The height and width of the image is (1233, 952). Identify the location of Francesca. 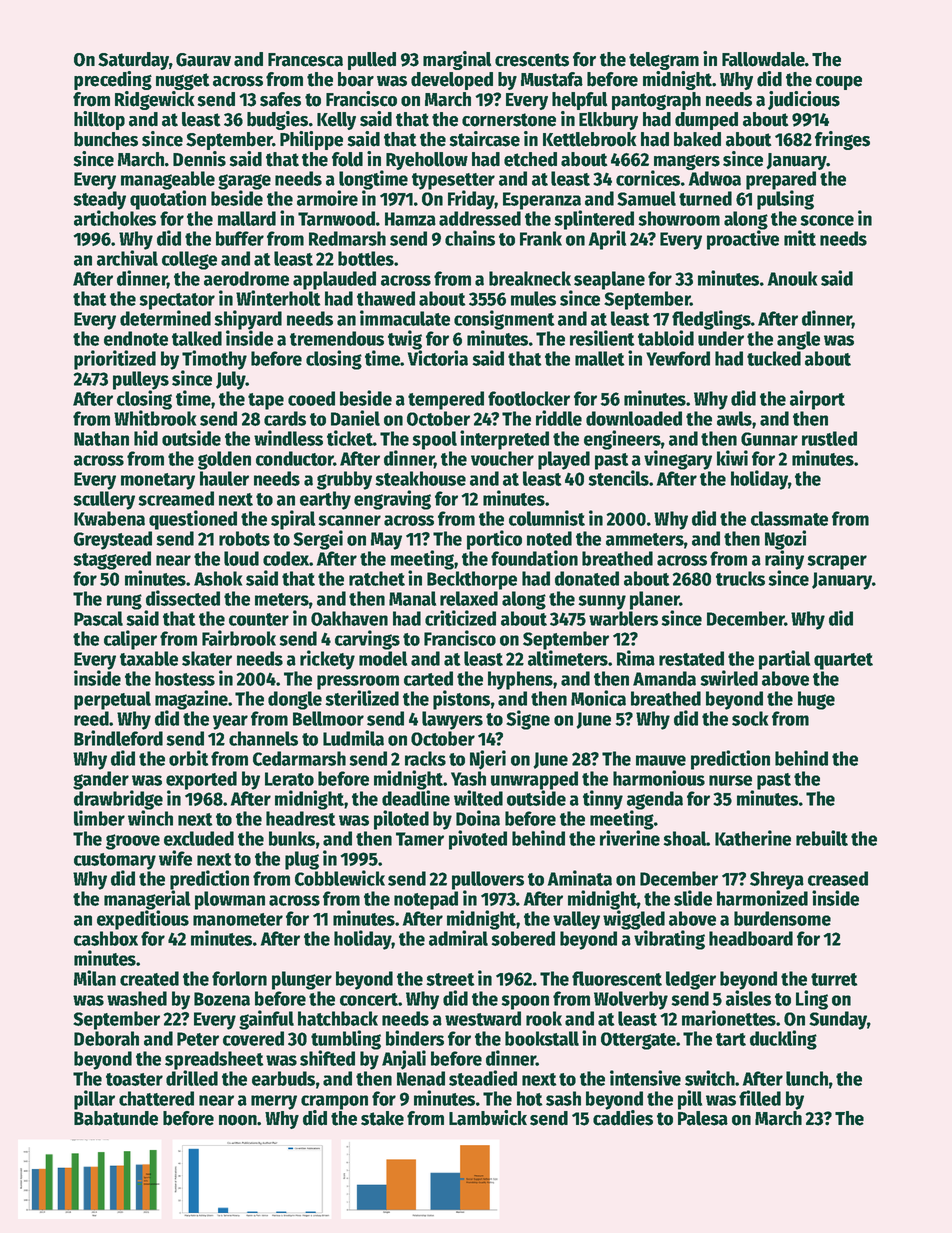
(305, 60).
